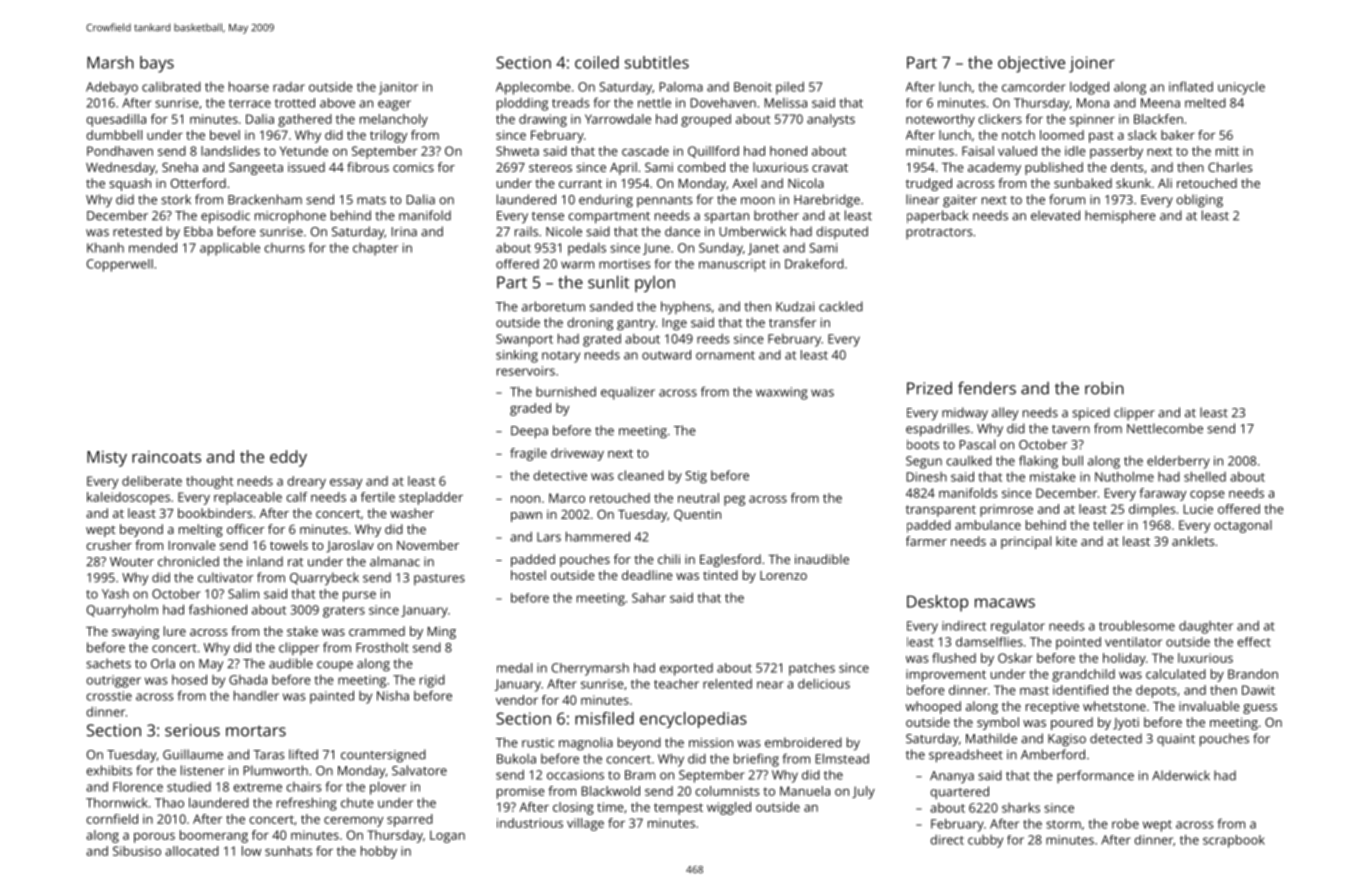  Describe the element at coordinates (1125, 823) in the screenshot. I see `robe` at that location.
